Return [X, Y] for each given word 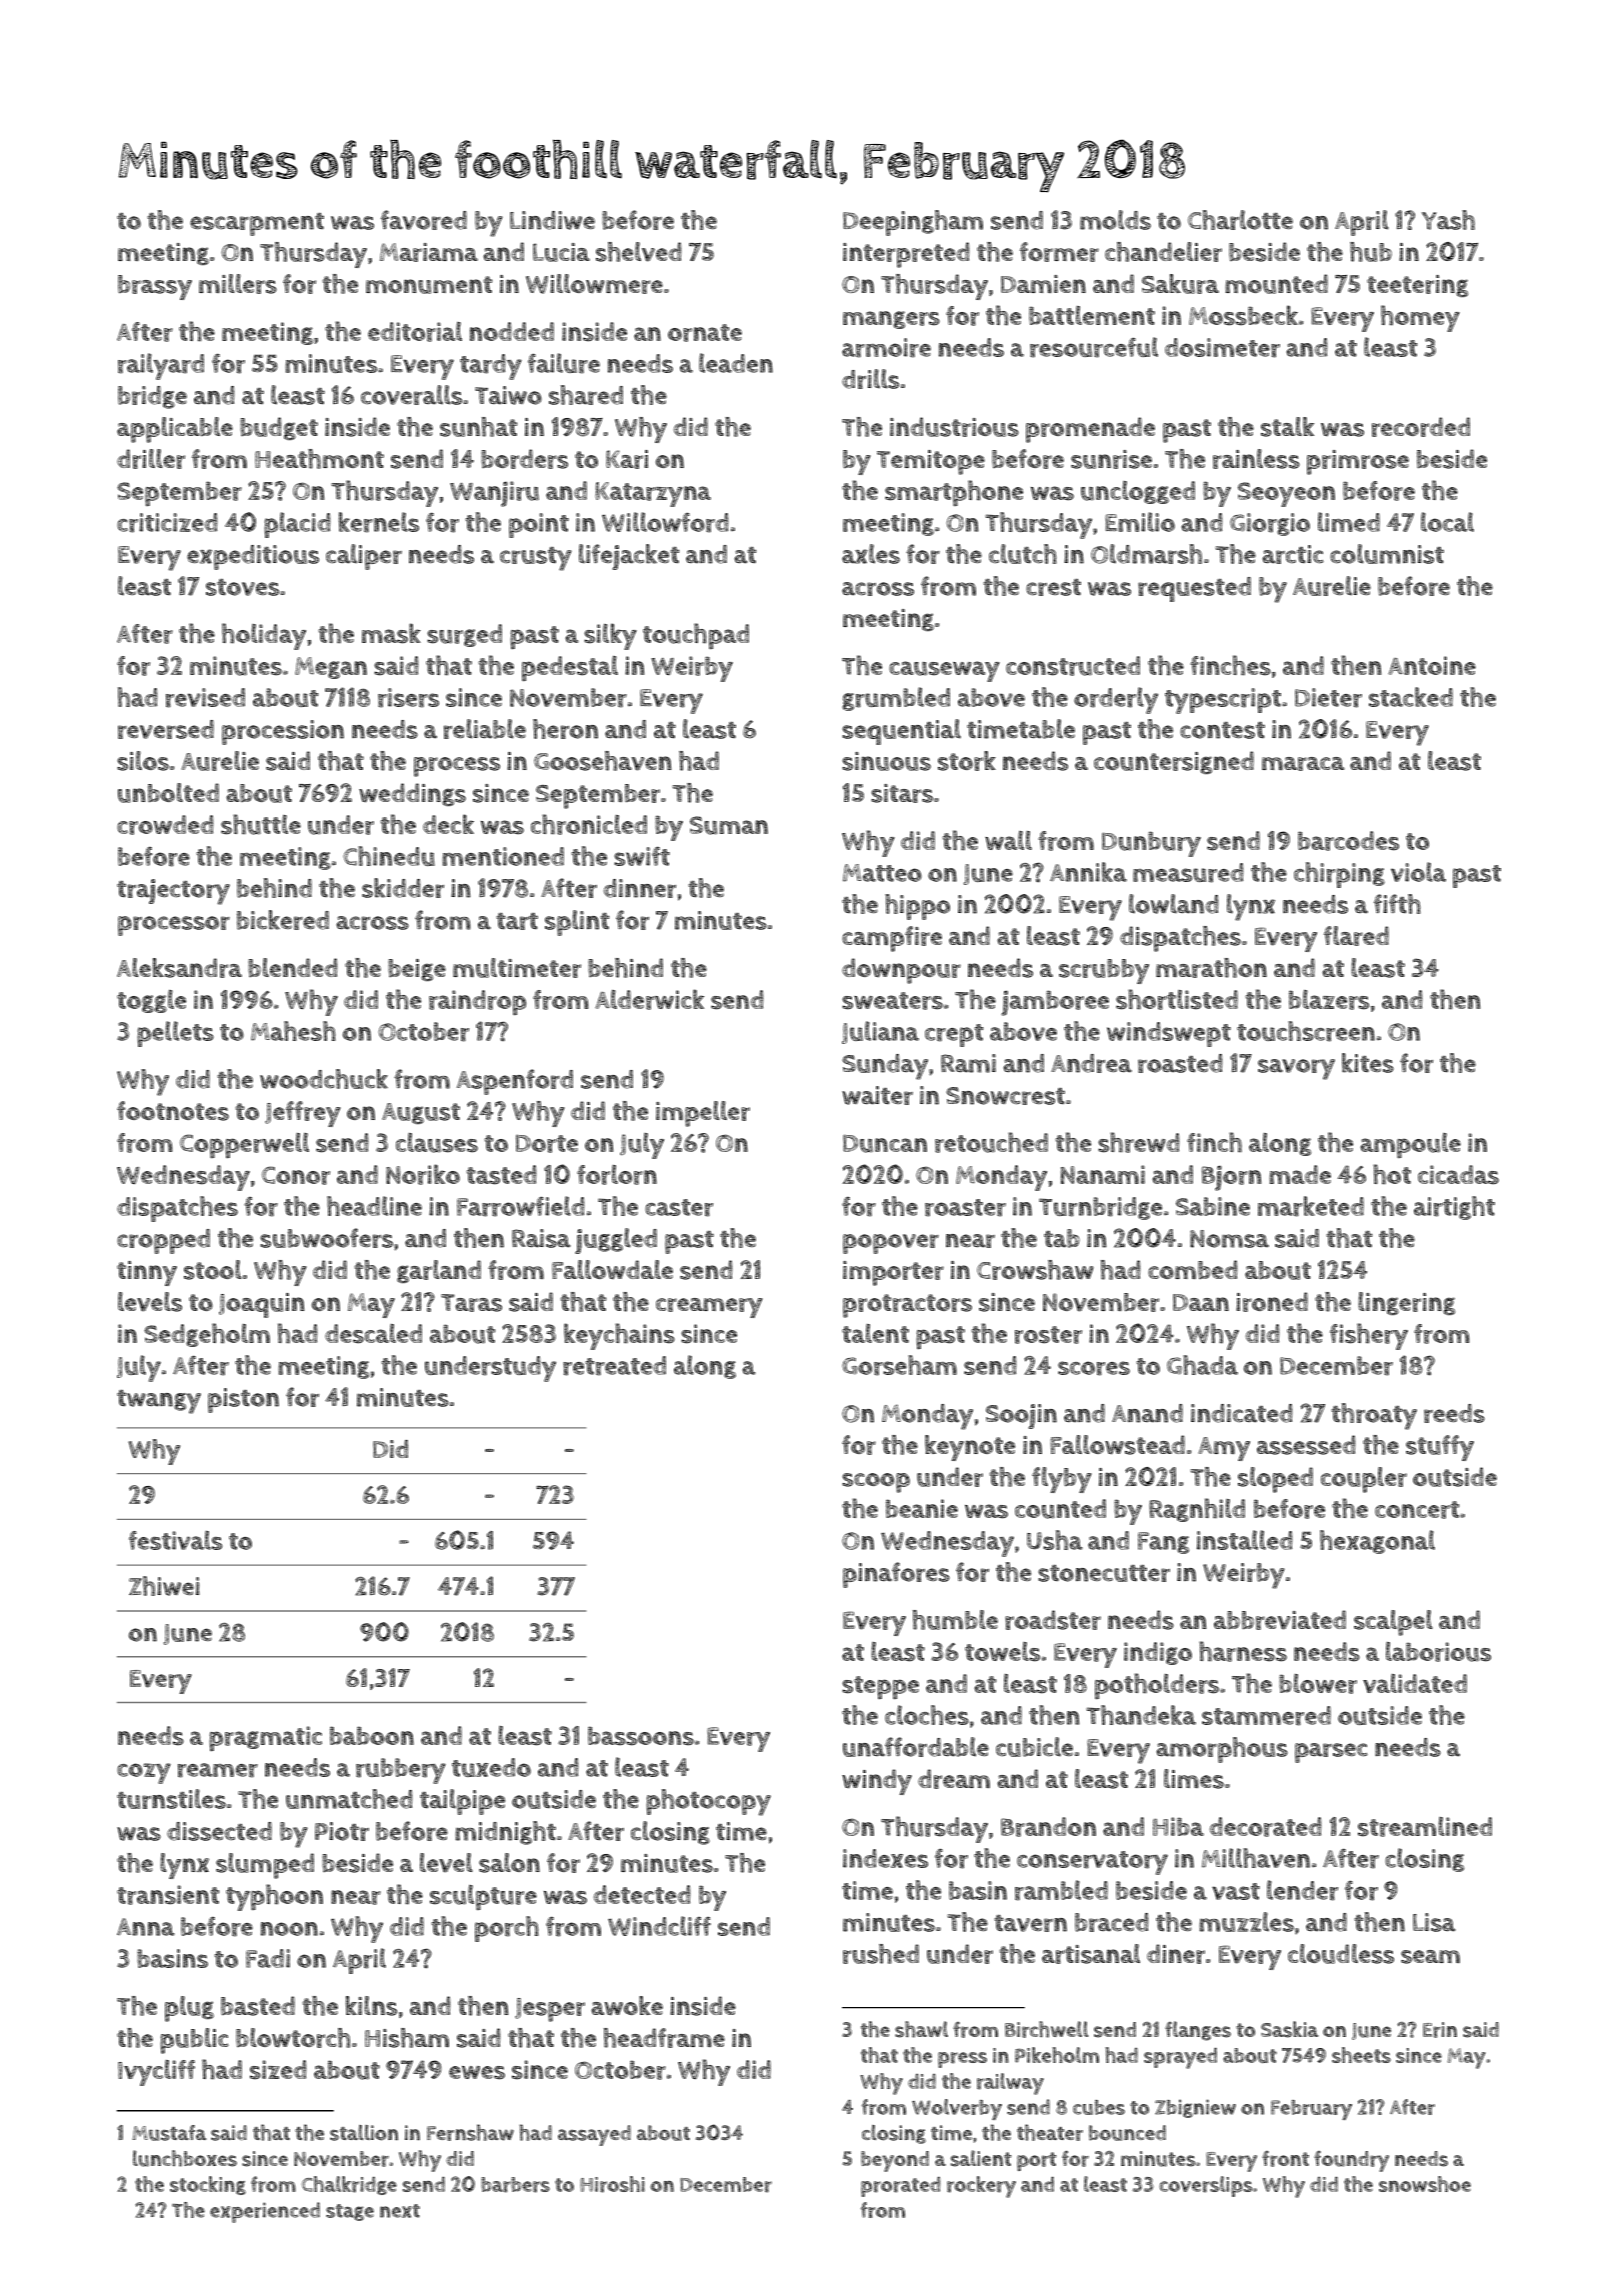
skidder [403, 888]
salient [980, 2158]
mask [391, 633]
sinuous [886, 761]
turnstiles [171, 1799]
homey [1420, 318]
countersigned [1174, 762]
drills [870, 379]
